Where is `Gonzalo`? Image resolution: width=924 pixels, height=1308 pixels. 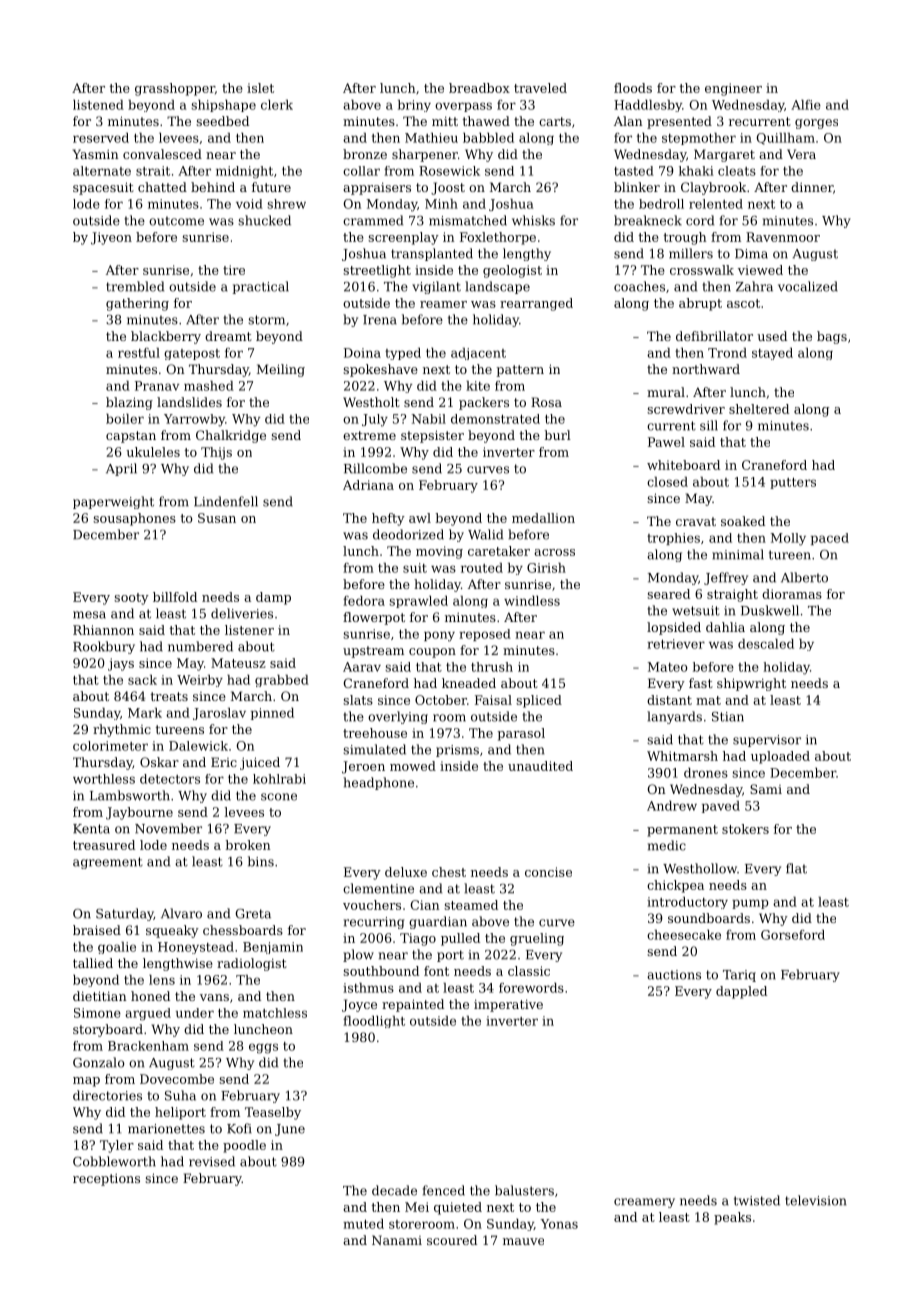
Gonzalo is located at coordinates (98, 1062).
